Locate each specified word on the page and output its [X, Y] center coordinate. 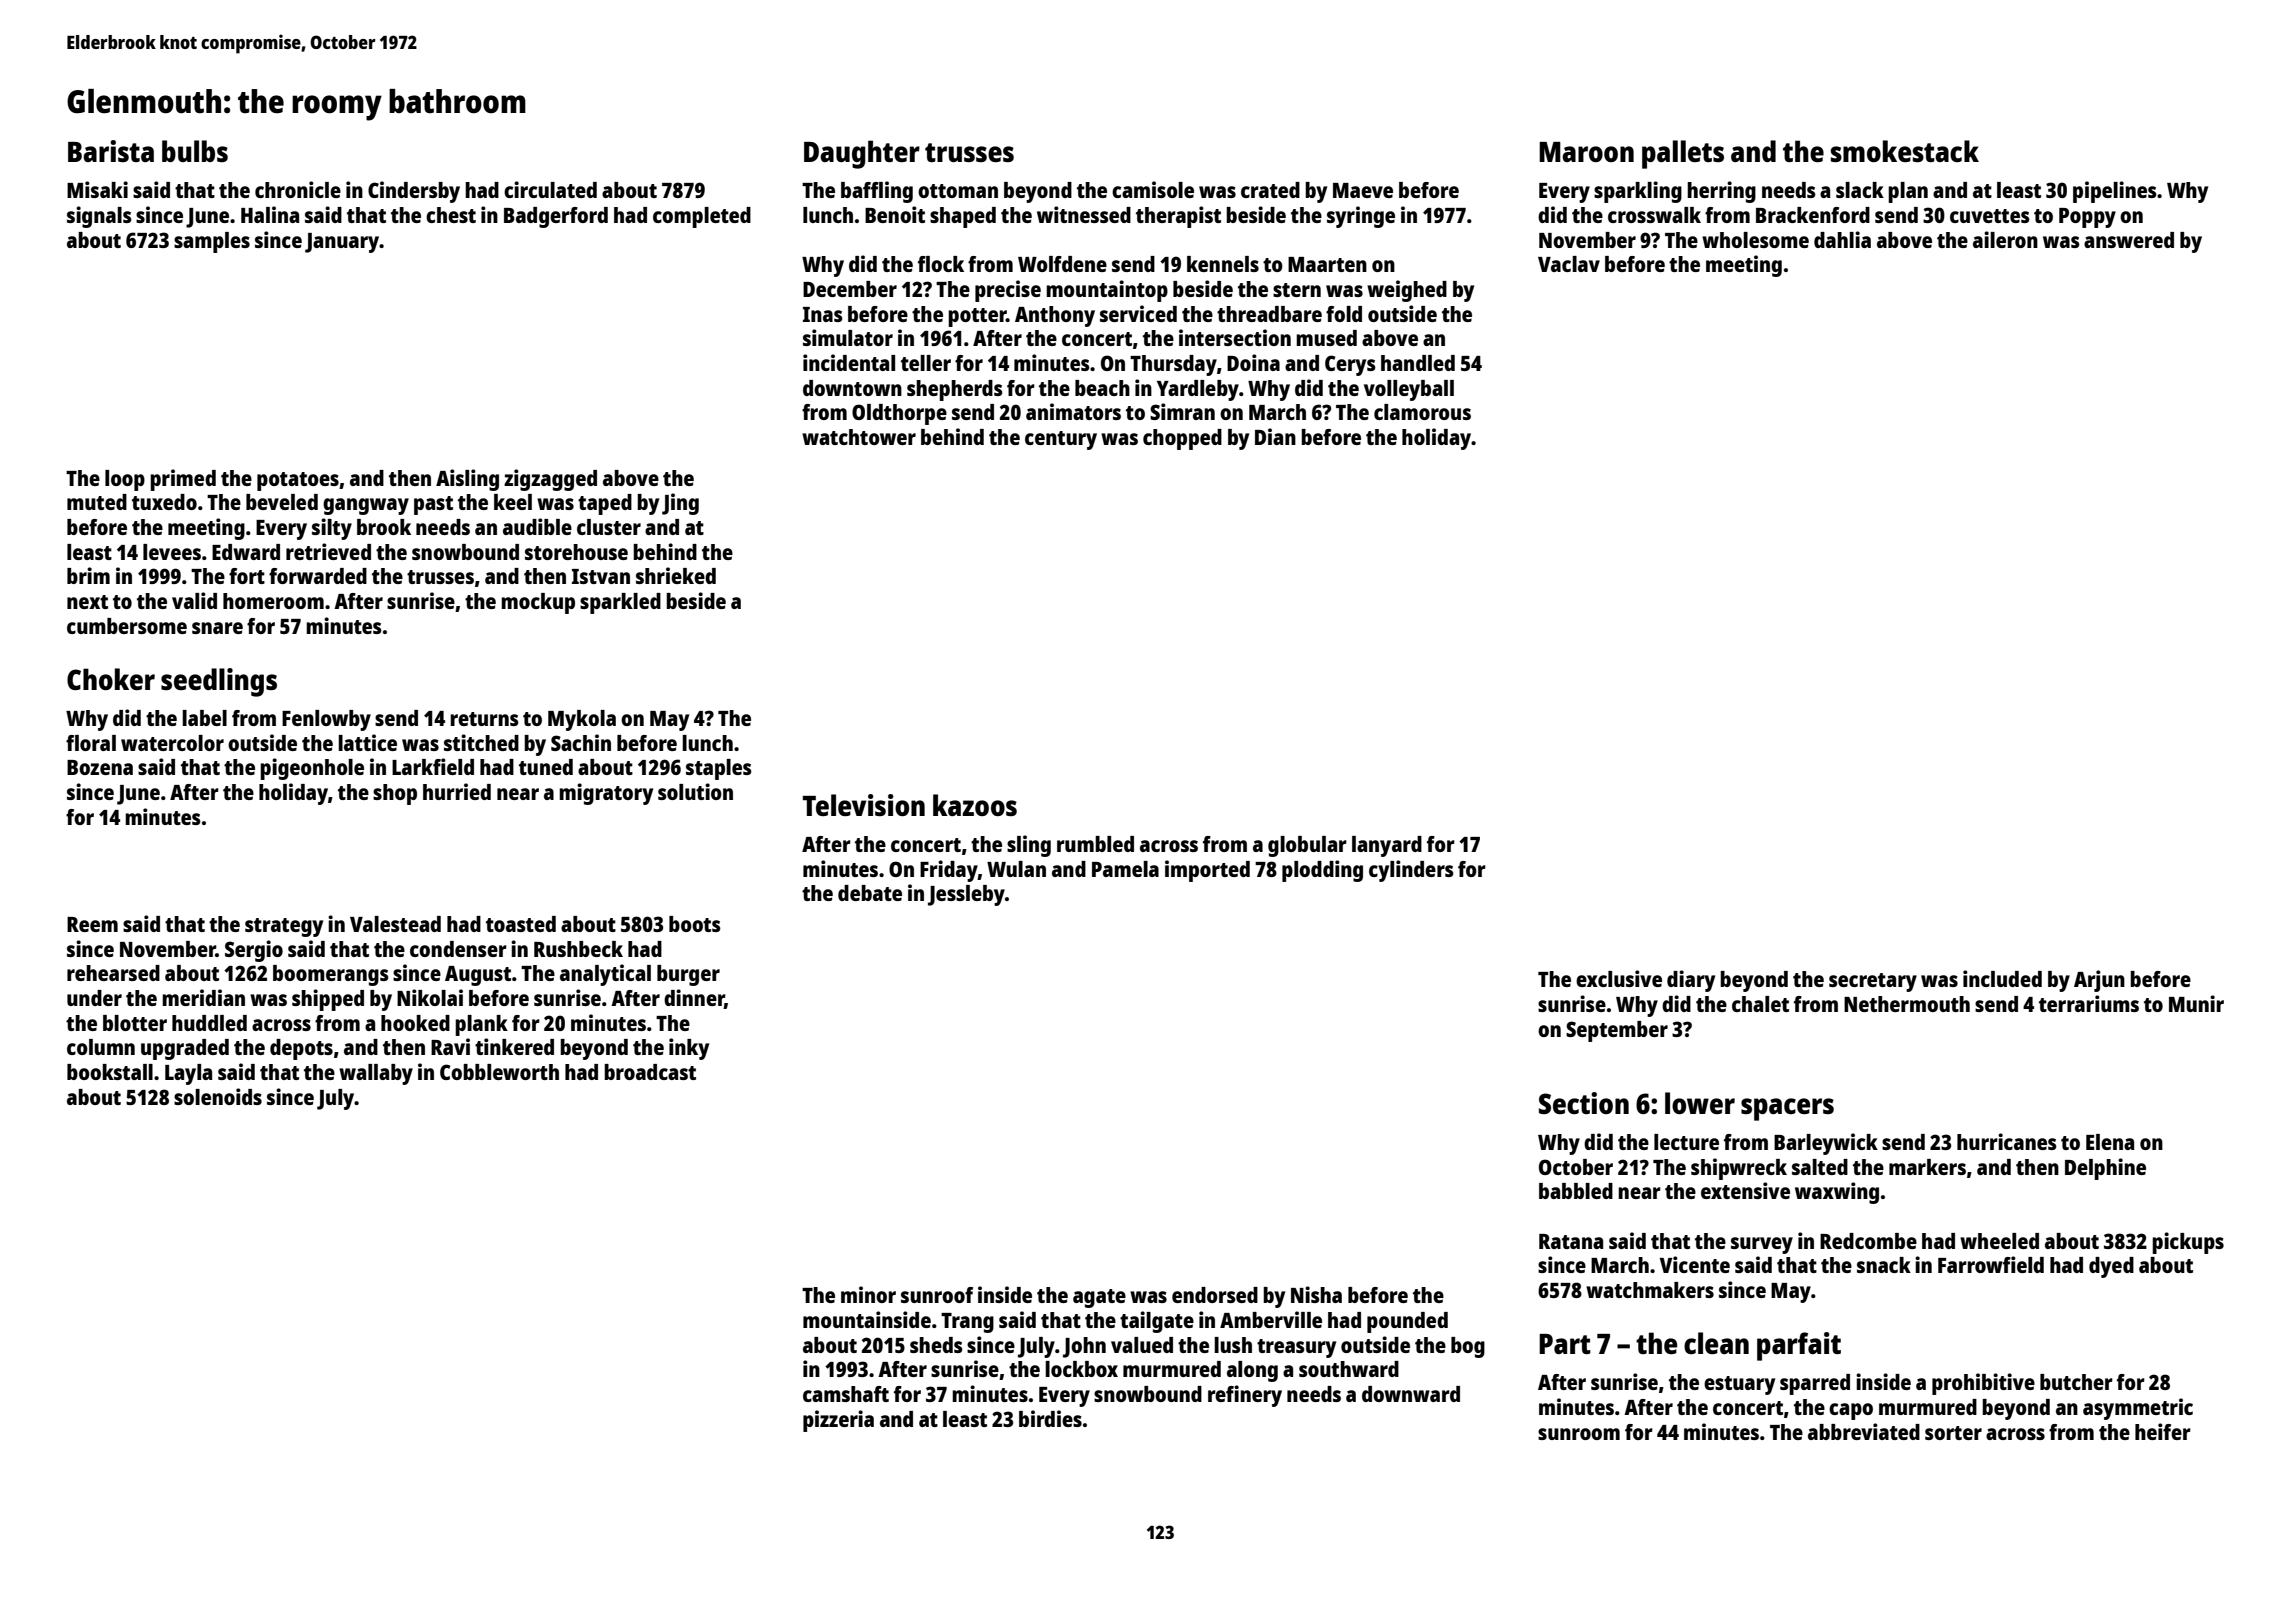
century [1061, 440]
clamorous [1422, 412]
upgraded [185, 1049]
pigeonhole [312, 769]
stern [1297, 290]
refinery [1245, 1396]
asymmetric [2138, 1409]
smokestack [1905, 151]
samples [212, 242]
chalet [1760, 1004]
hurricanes [2007, 1141]
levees [172, 552]
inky [689, 1049]
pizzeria [838, 1421]
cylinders [1411, 871]
